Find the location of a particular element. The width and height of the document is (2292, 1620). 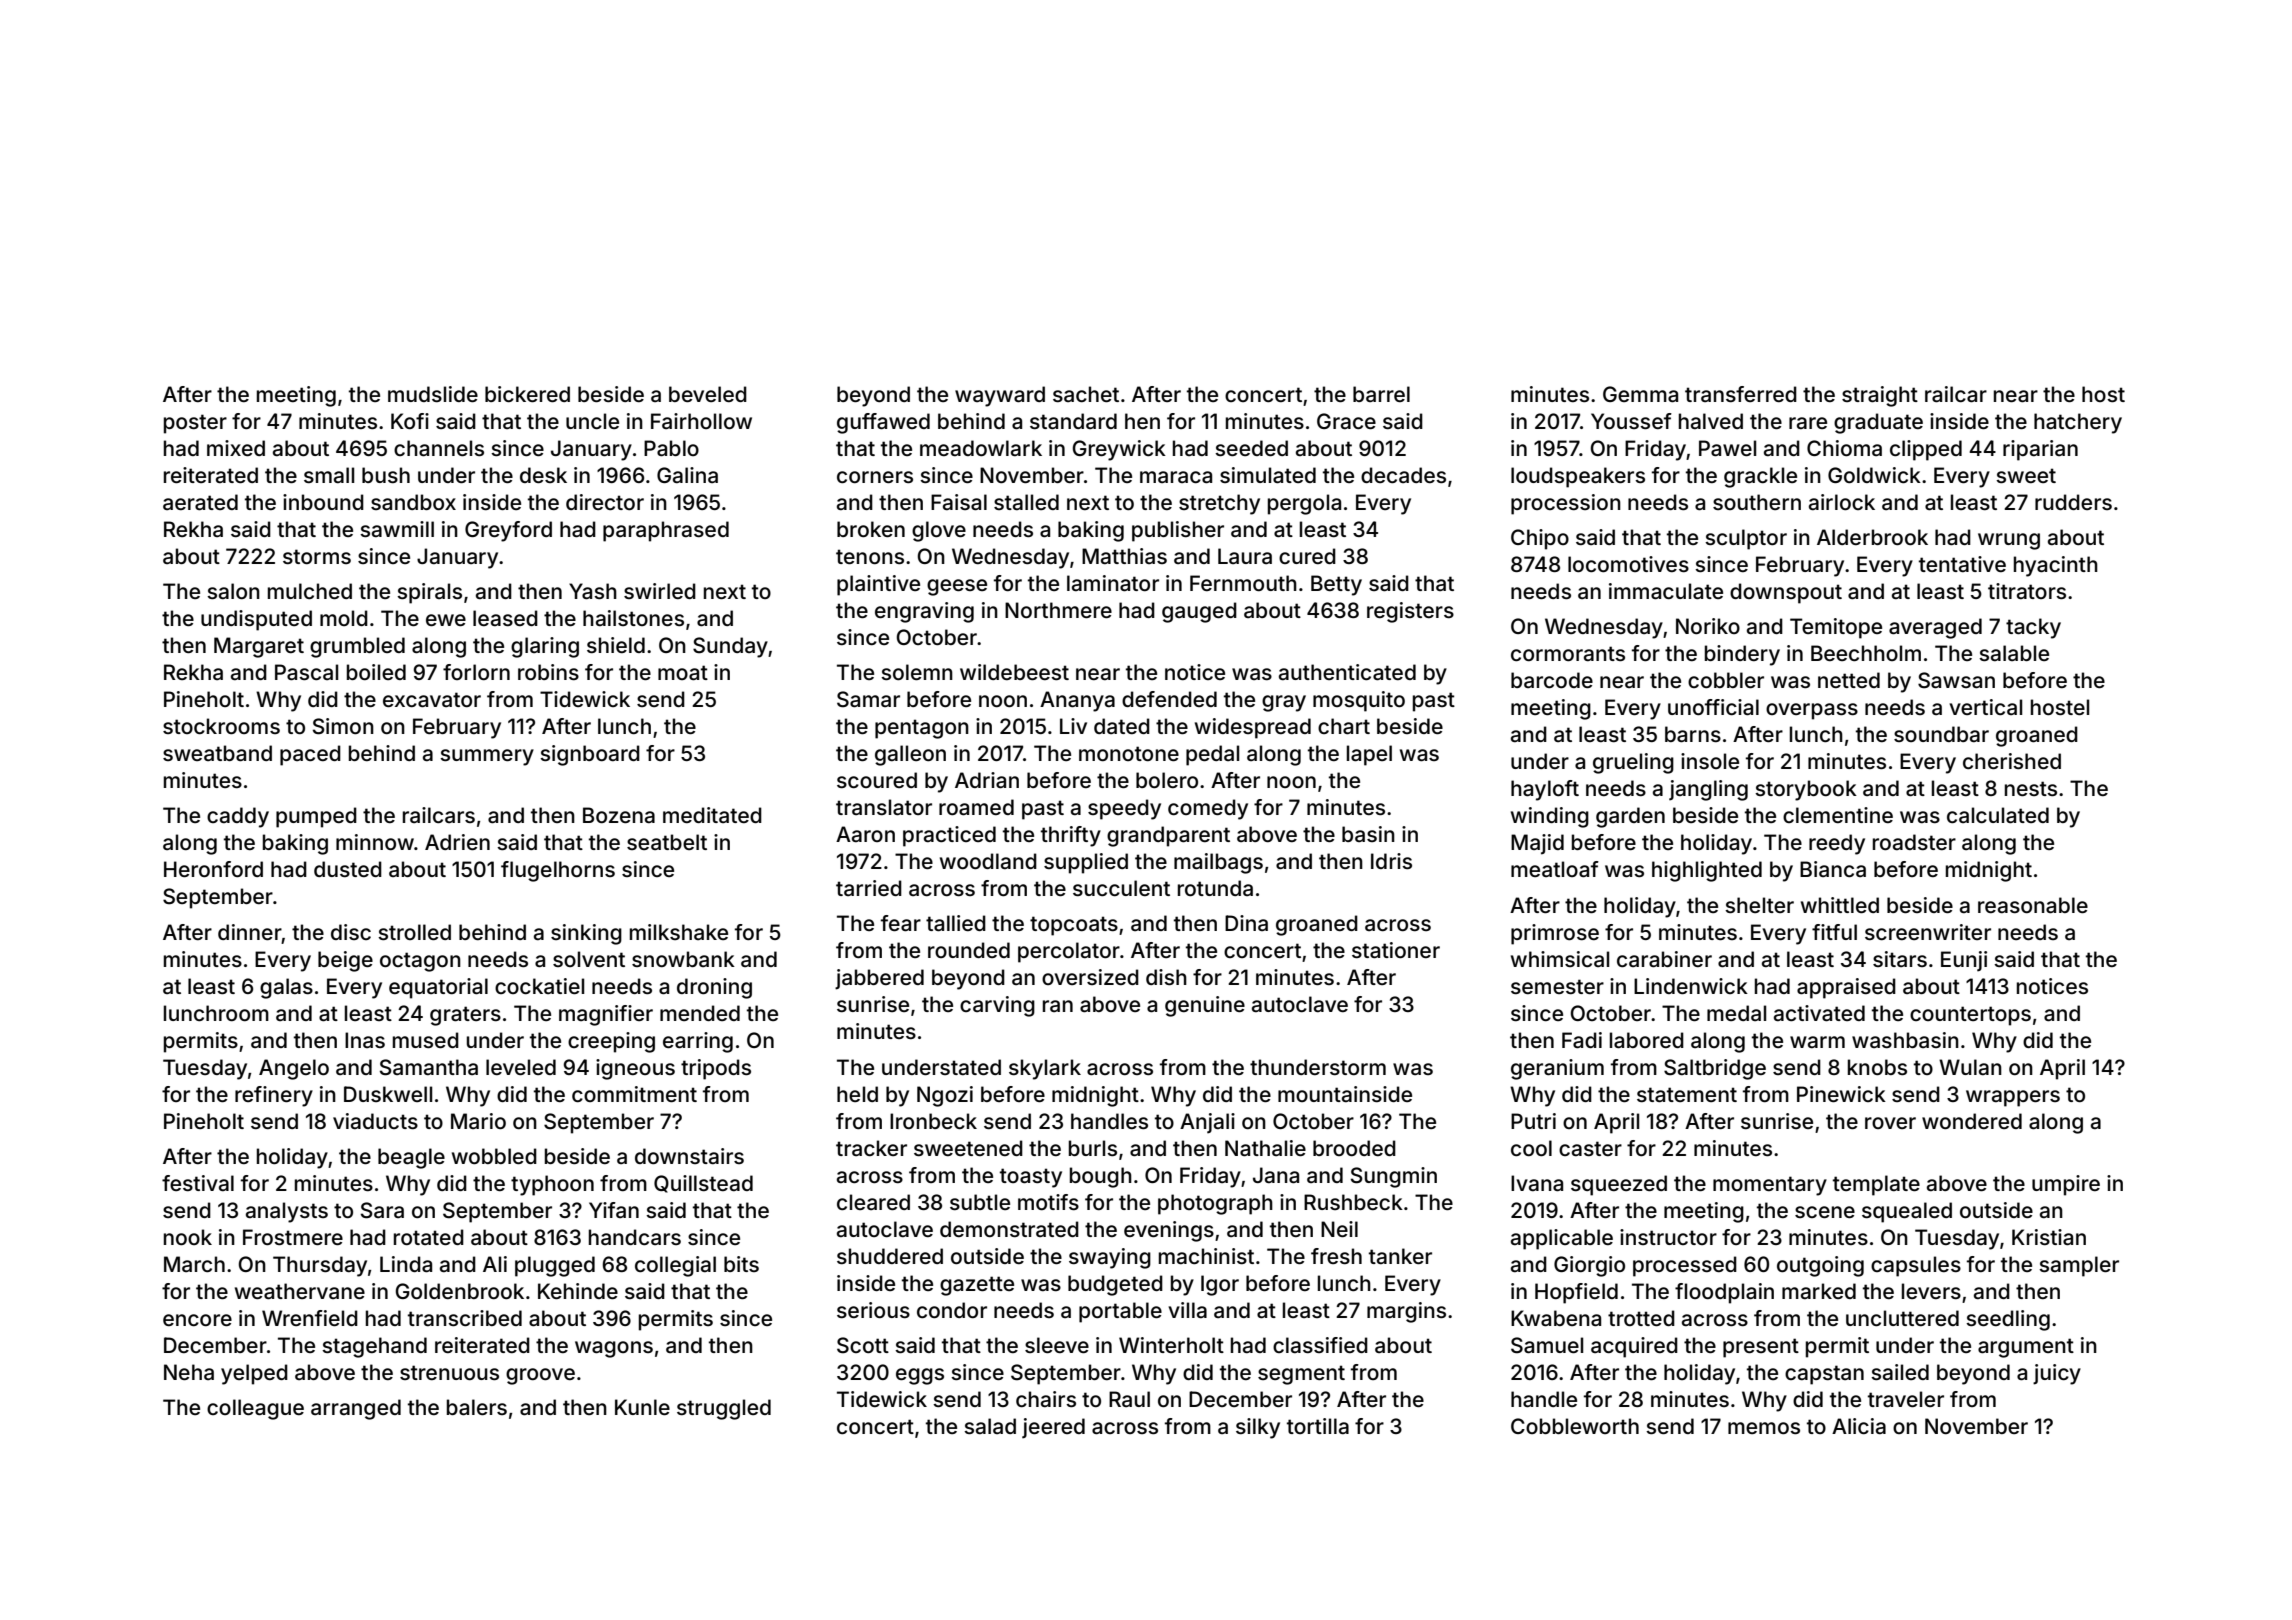

flugelhorns is located at coordinates (558, 871).
